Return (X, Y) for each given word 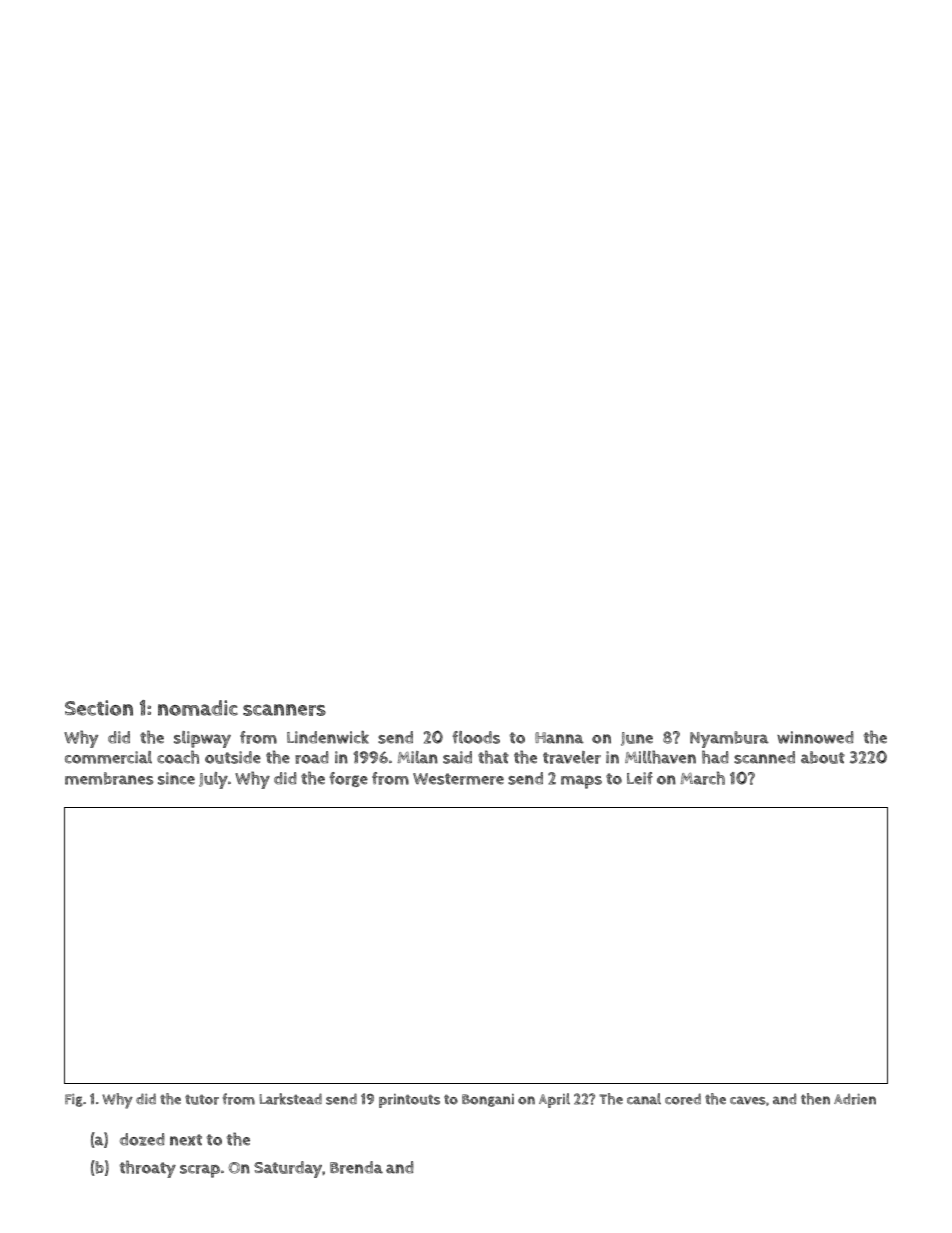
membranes (109, 778)
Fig (74, 1100)
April (554, 1100)
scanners (284, 710)
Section (99, 708)
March (702, 778)
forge (348, 779)
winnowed (815, 737)
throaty (147, 1169)
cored (683, 1099)
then (815, 1099)
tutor (202, 1100)
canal (644, 1099)
